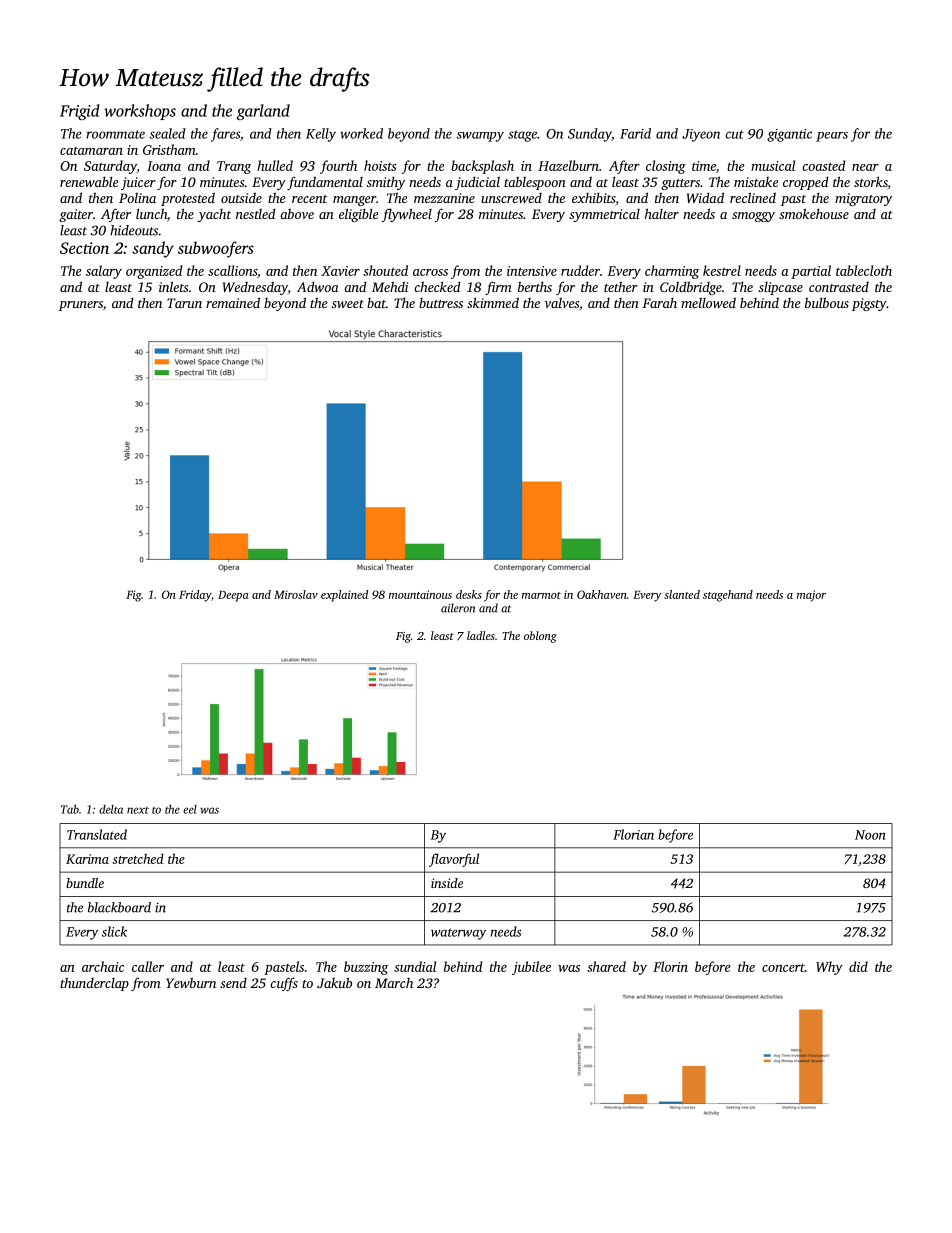 The image size is (952, 1233). What do you see at coordinates (469, 594) in the screenshot?
I see `desks` at bounding box center [469, 594].
